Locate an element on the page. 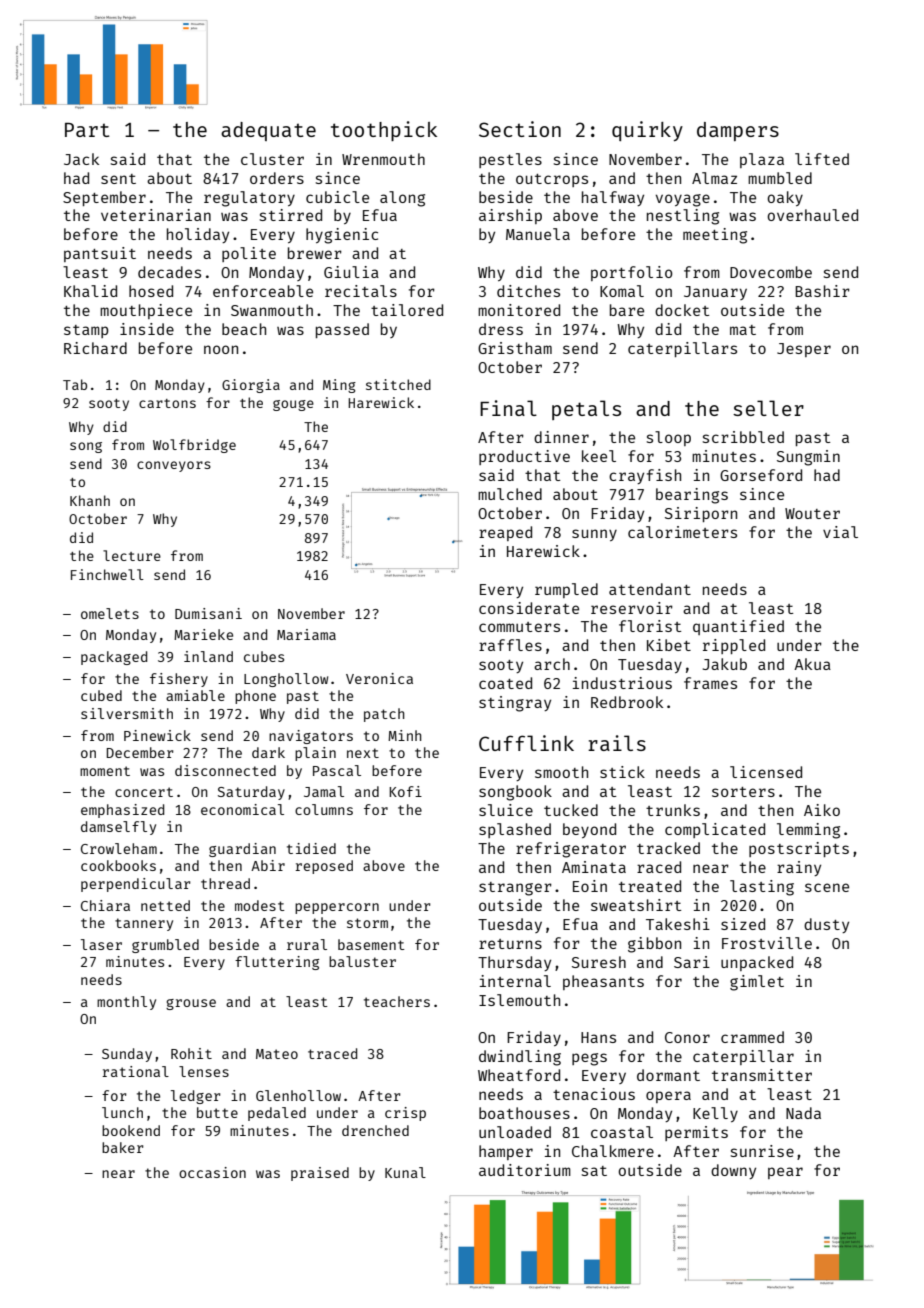  lasting is located at coordinates (762, 888).
